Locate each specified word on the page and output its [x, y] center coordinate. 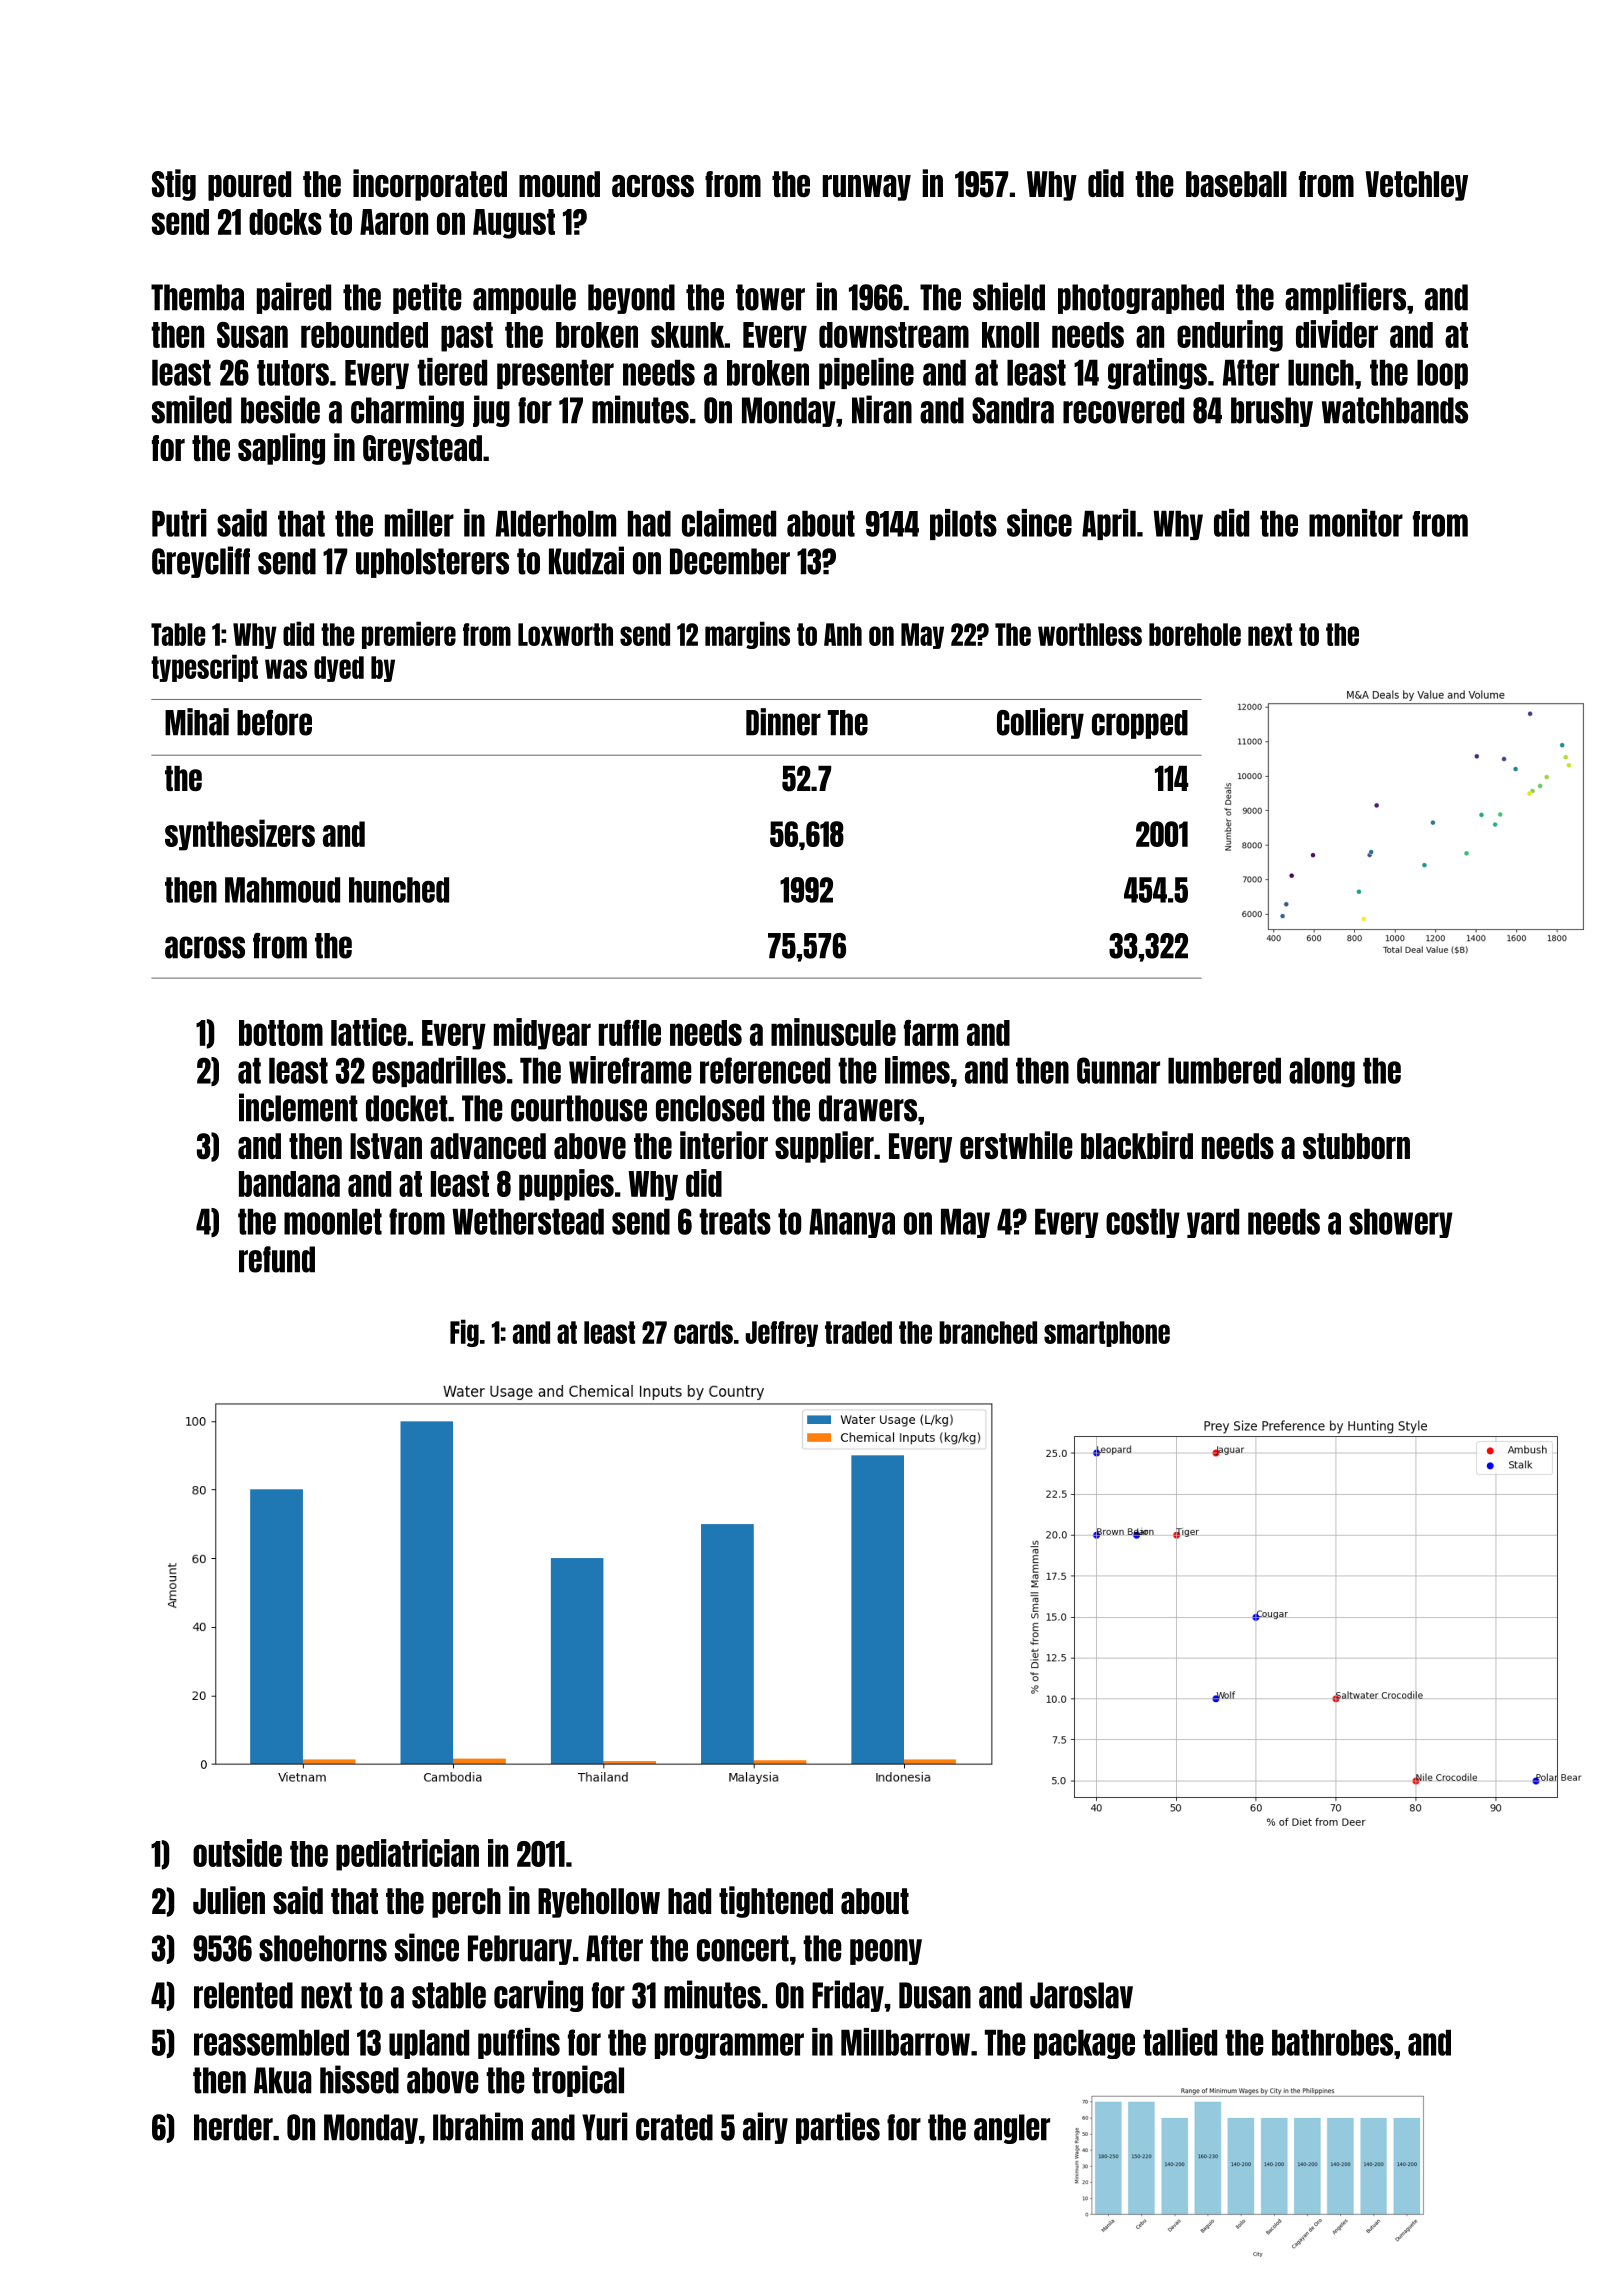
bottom [281, 1033]
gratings [1157, 374]
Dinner [783, 722]
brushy [1272, 412]
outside [237, 1853]
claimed [729, 523]
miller [419, 523]
